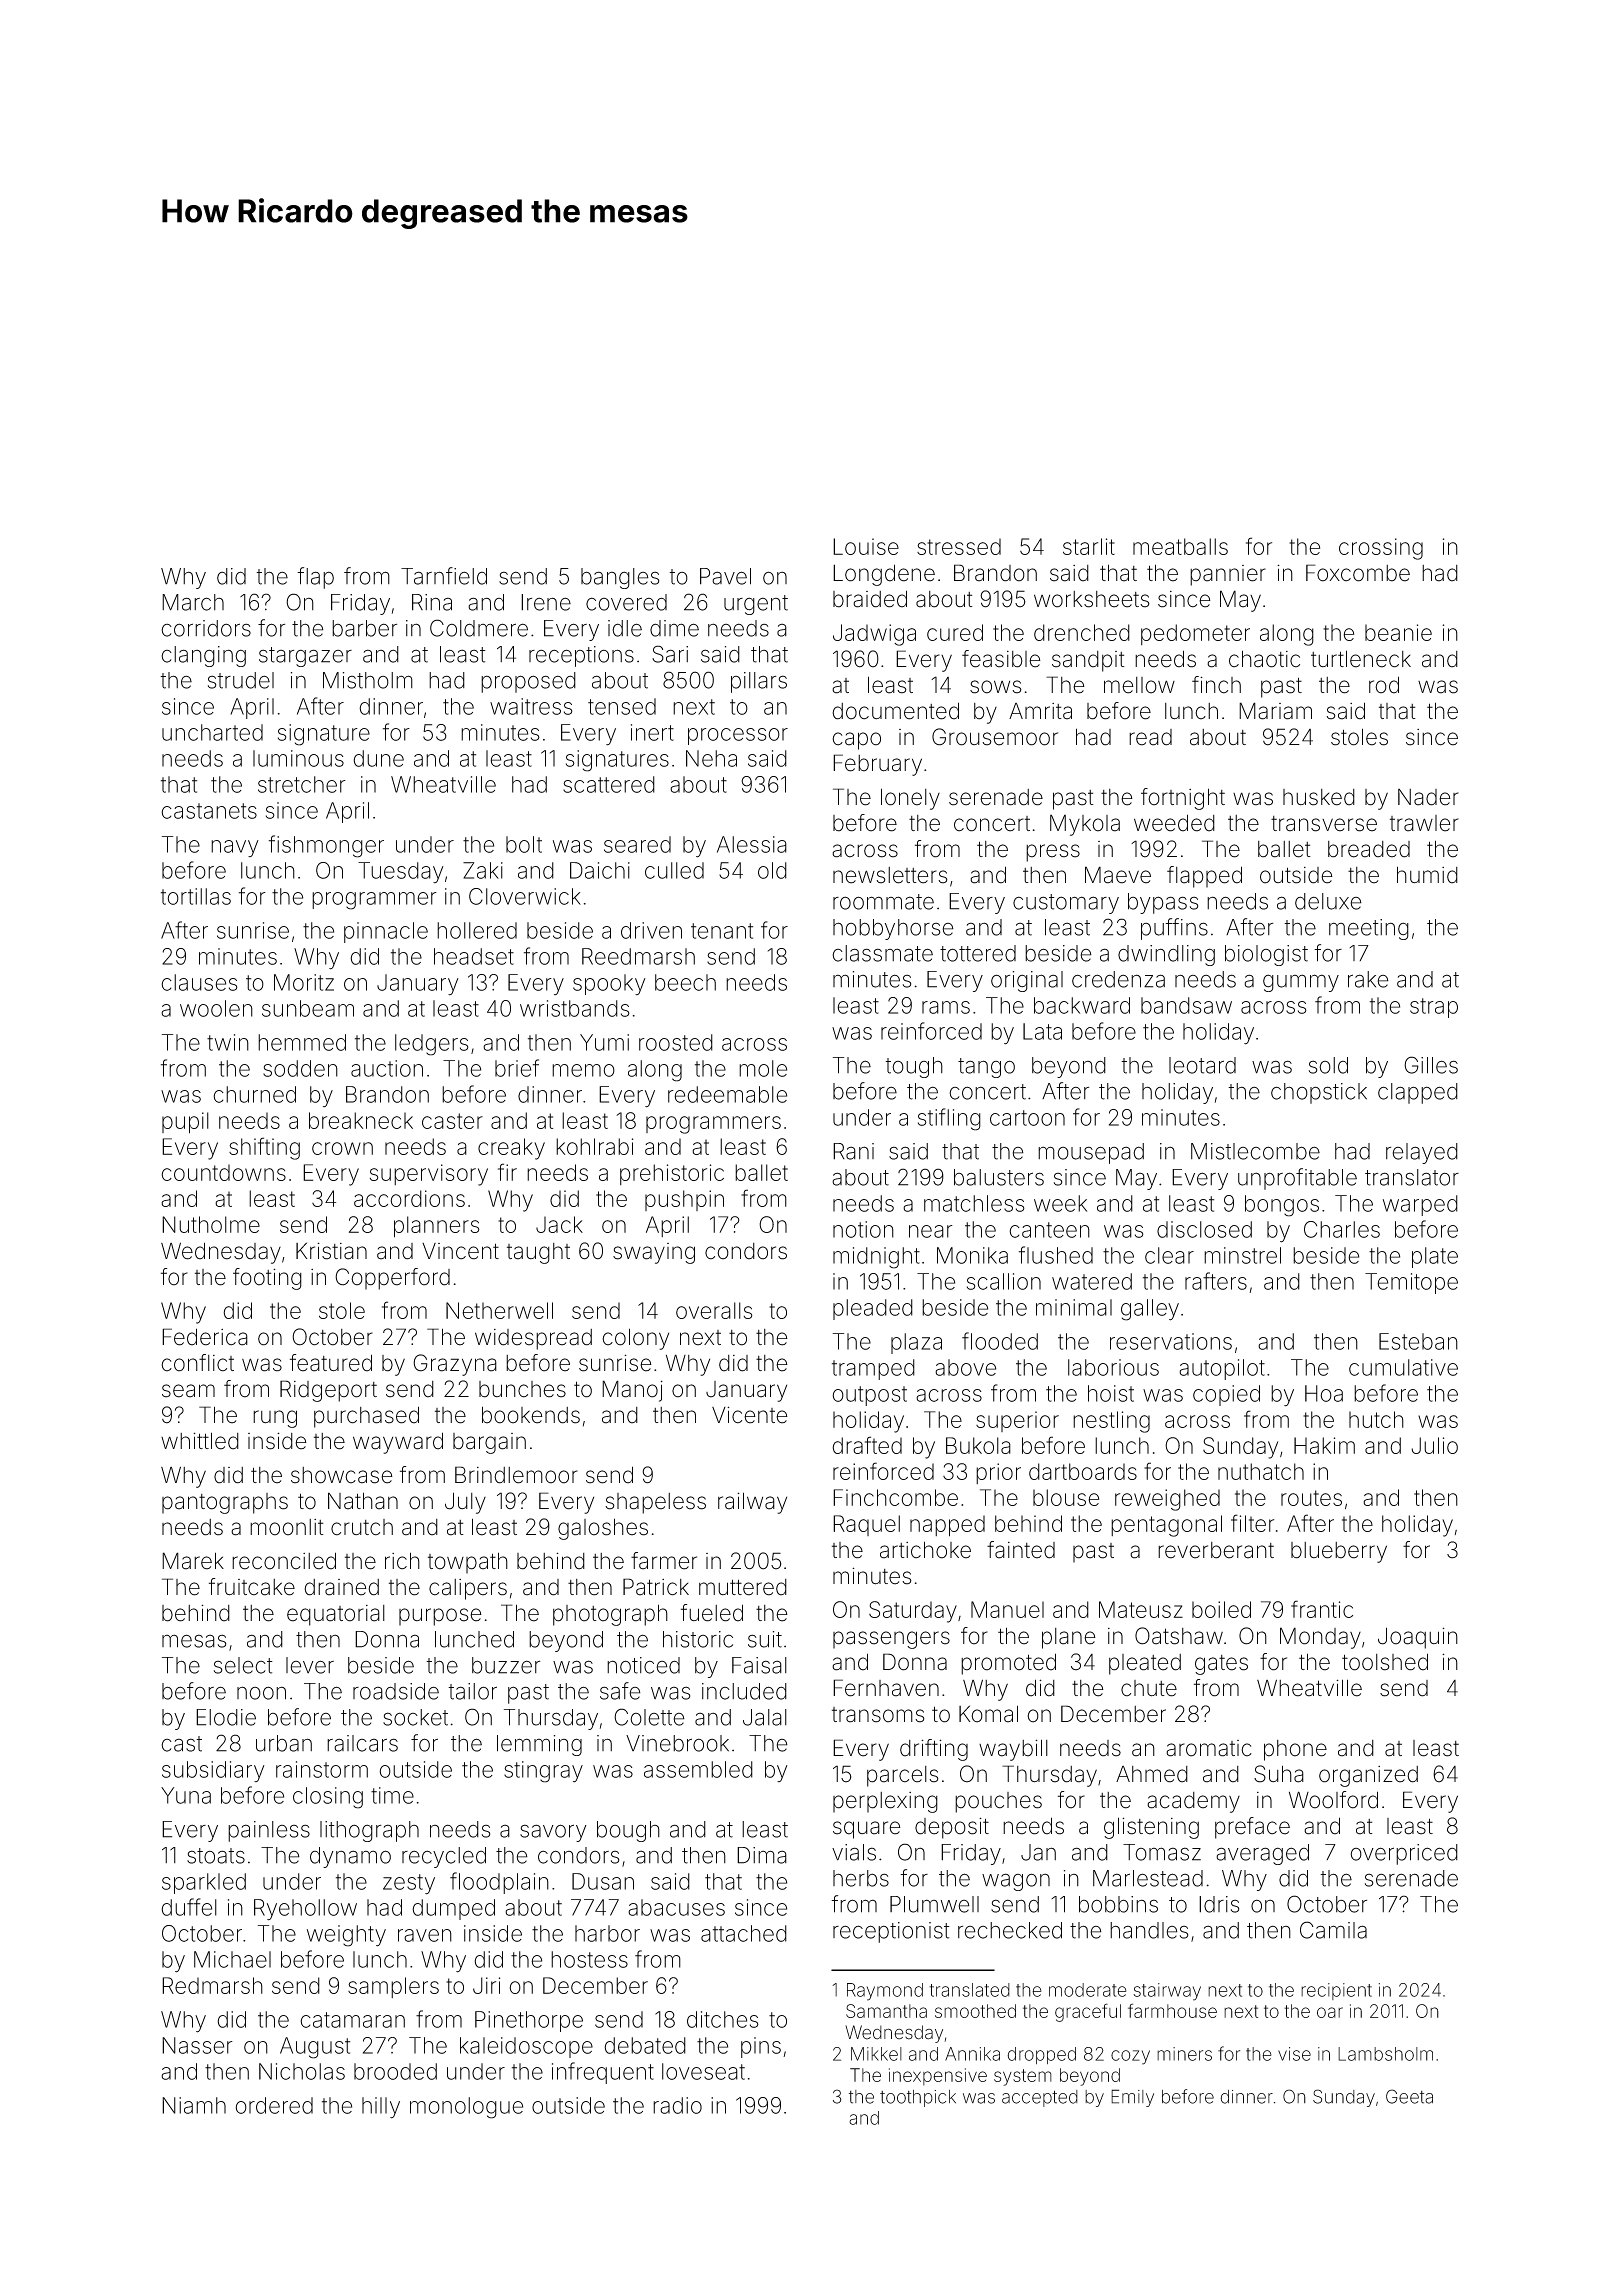  What do you see at coordinates (1255, 1151) in the image?
I see `Mistlecombe` at bounding box center [1255, 1151].
